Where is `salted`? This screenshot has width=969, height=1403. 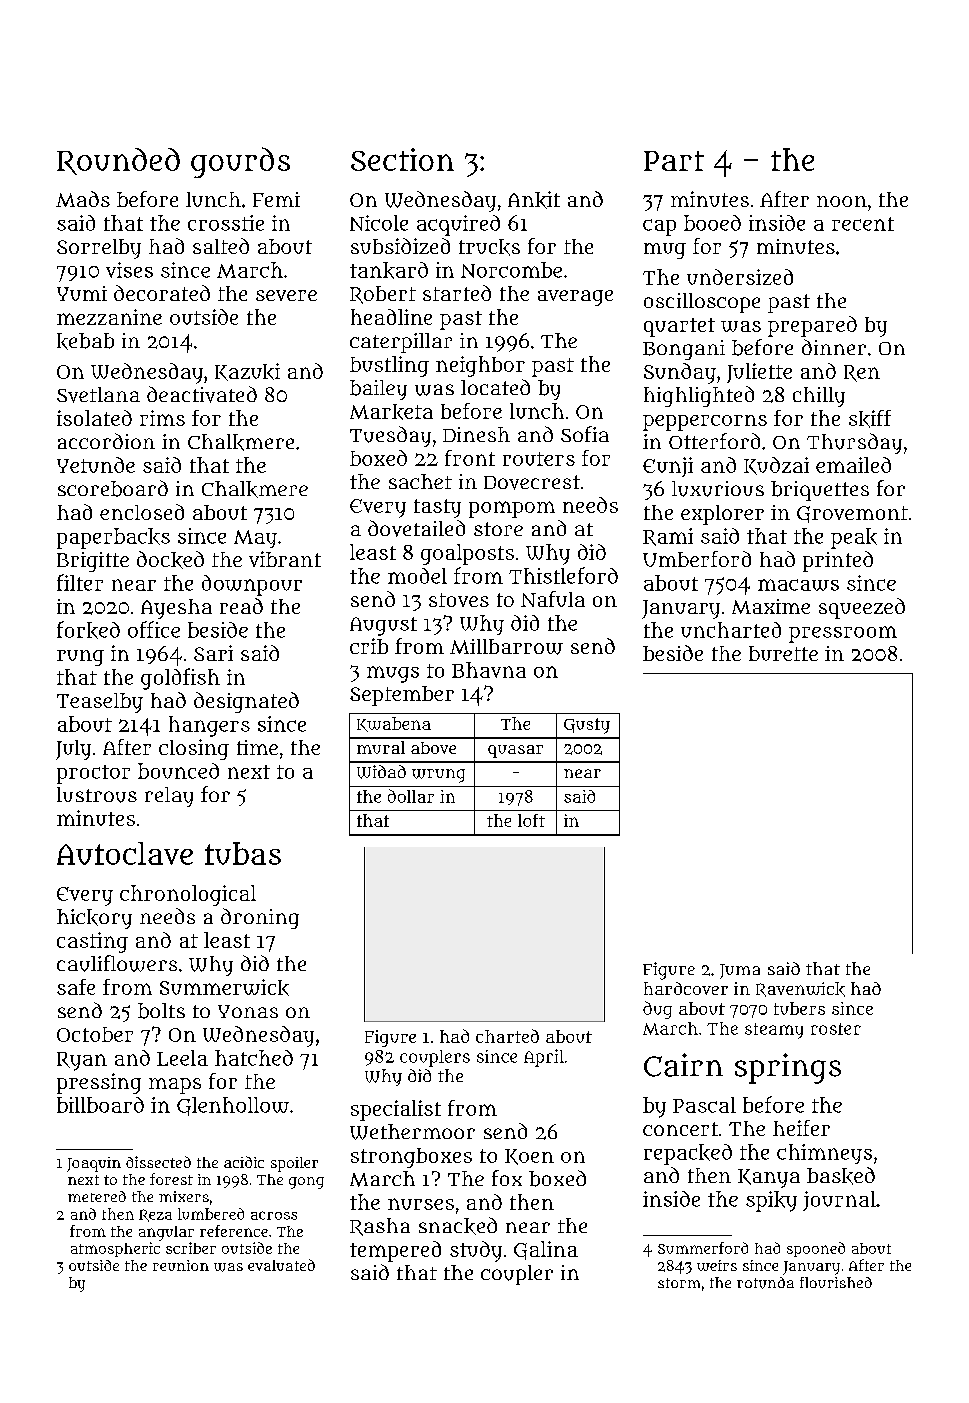
salted is located at coordinates (221, 246).
